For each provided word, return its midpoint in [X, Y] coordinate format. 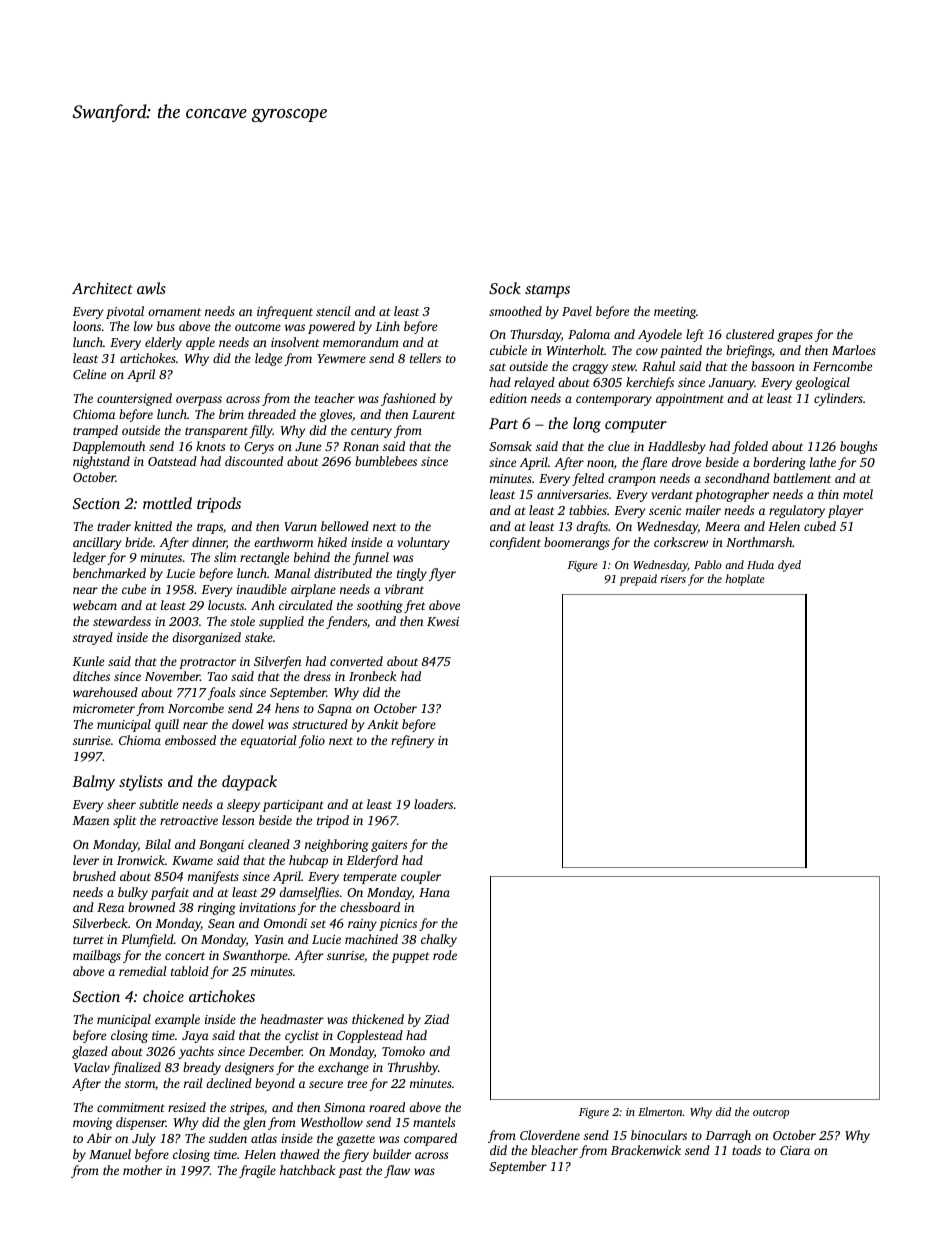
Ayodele [660, 335]
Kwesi [443, 621]
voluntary [423, 543]
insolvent [295, 342]
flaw [397, 1171]
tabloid [190, 971]
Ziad [436, 1019]
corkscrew [681, 542]
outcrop [771, 1114]
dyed [789, 566]
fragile [257, 1171]
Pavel [577, 311]
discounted [254, 461]
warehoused [105, 692]
